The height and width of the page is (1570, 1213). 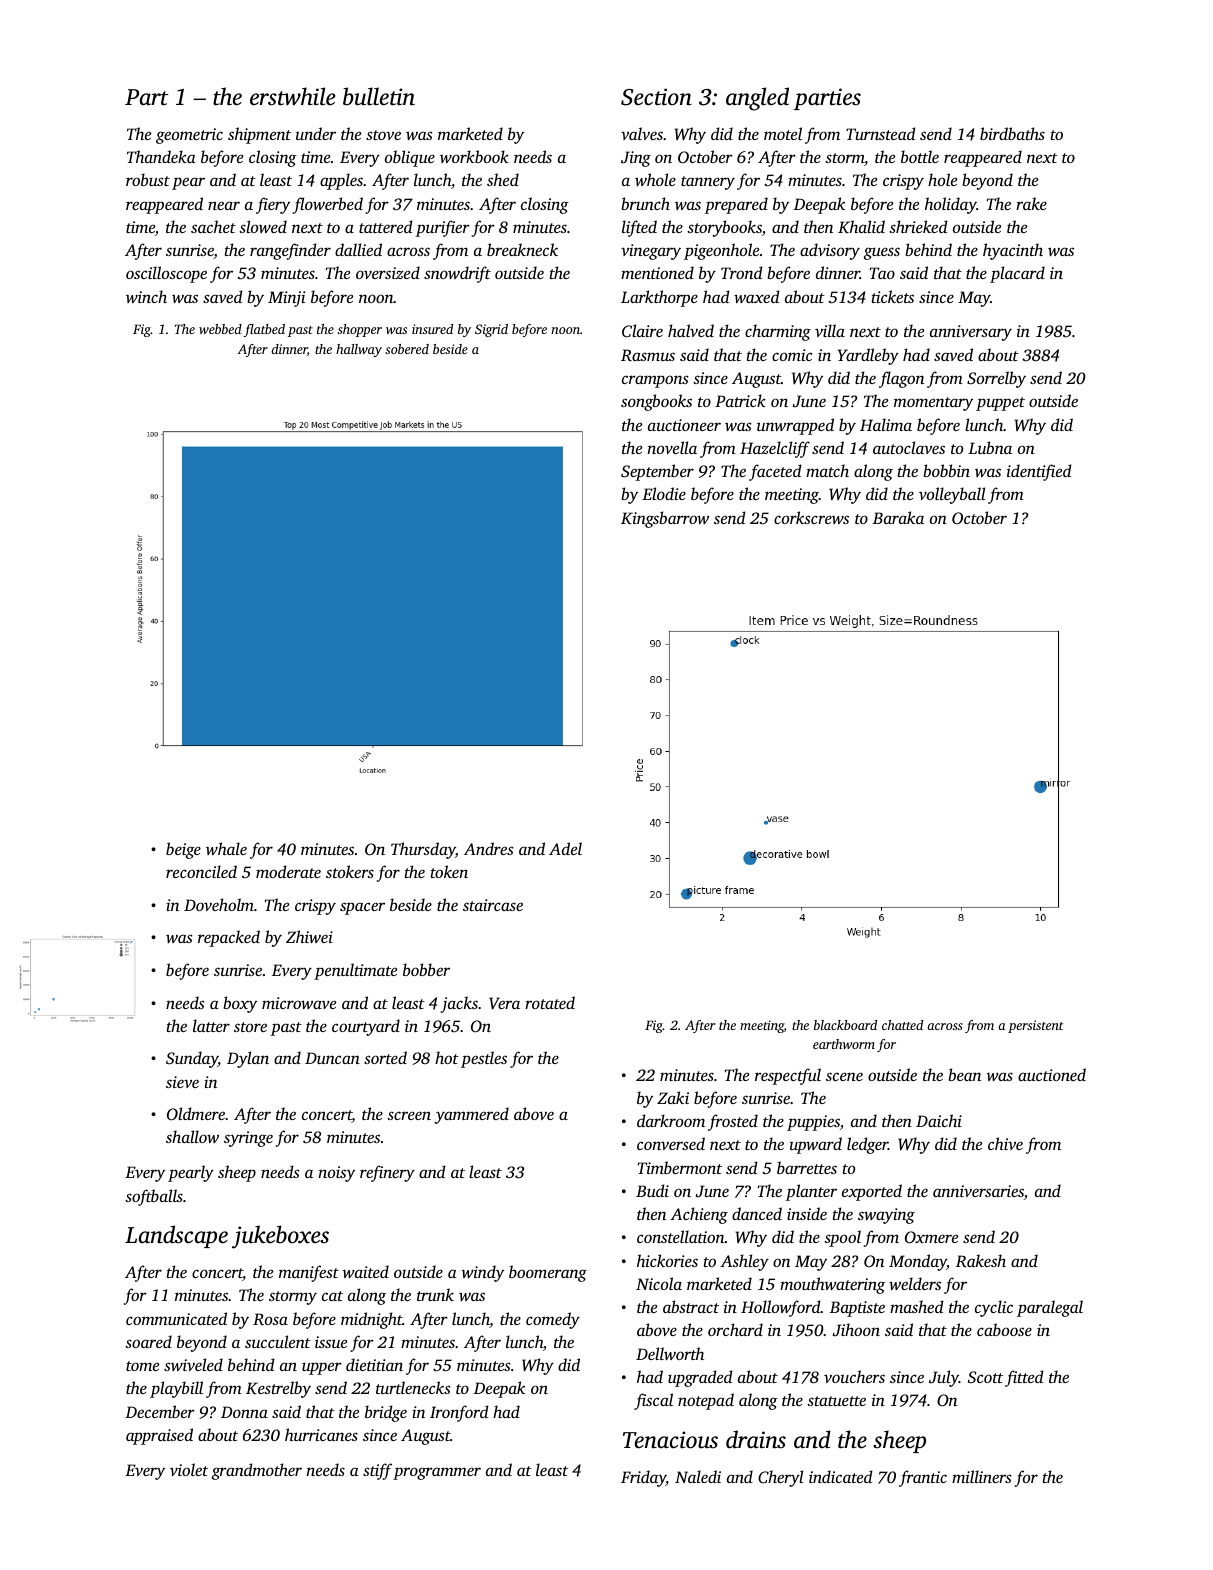 I want to click on Doveholm, so click(x=219, y=904).
